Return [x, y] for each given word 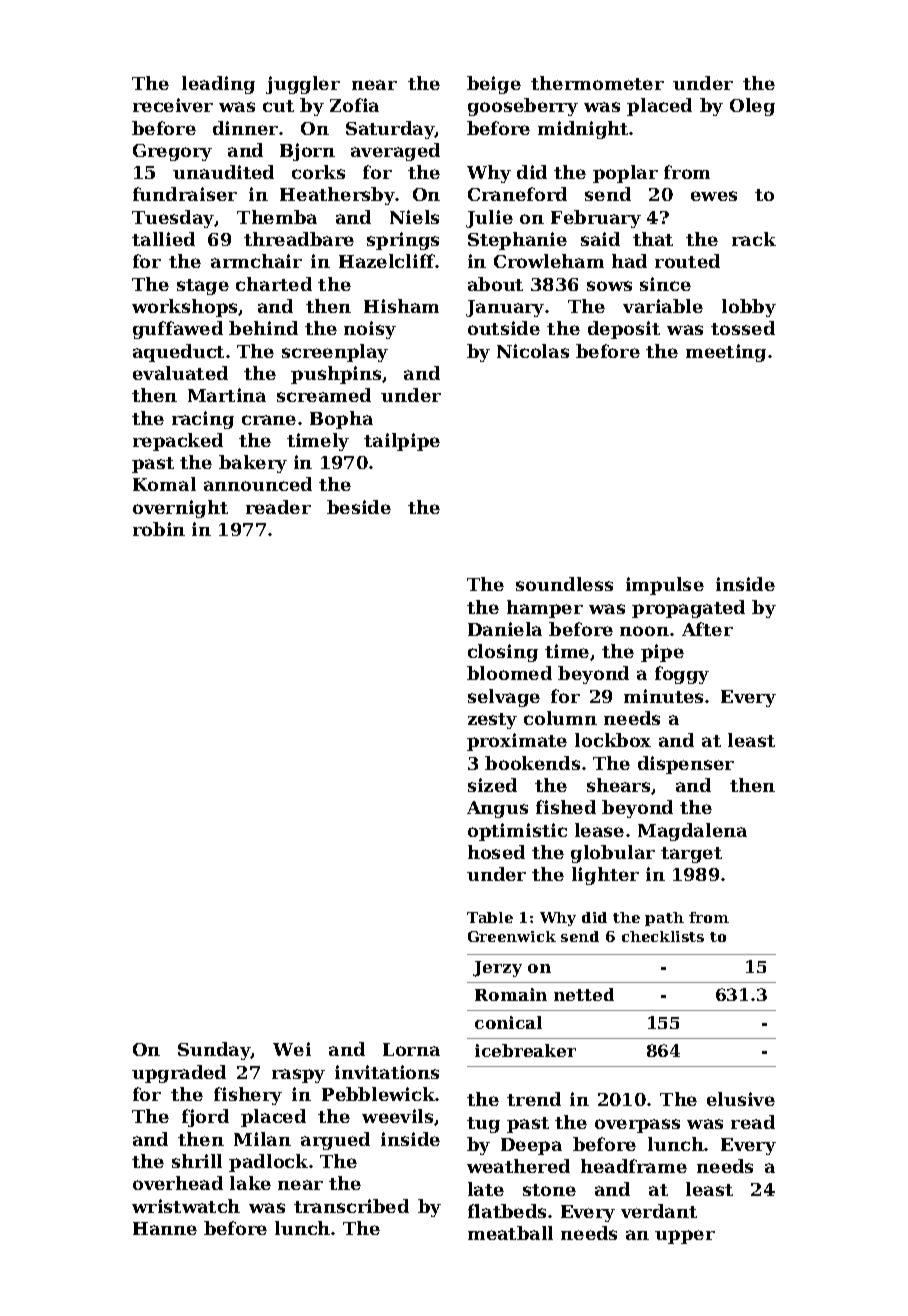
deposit [624, 330]
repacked [178, 442]
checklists [663, 936]
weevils [397, 1116]
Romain [511, 994]
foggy [682, 675]
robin [159, 529]
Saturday [390, 130]
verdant [659, 1211]
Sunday [214, 1051]
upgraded [179, 1074]
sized [492, 785]
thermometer [597, 83]
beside [359, 507]
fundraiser [185, 194]
